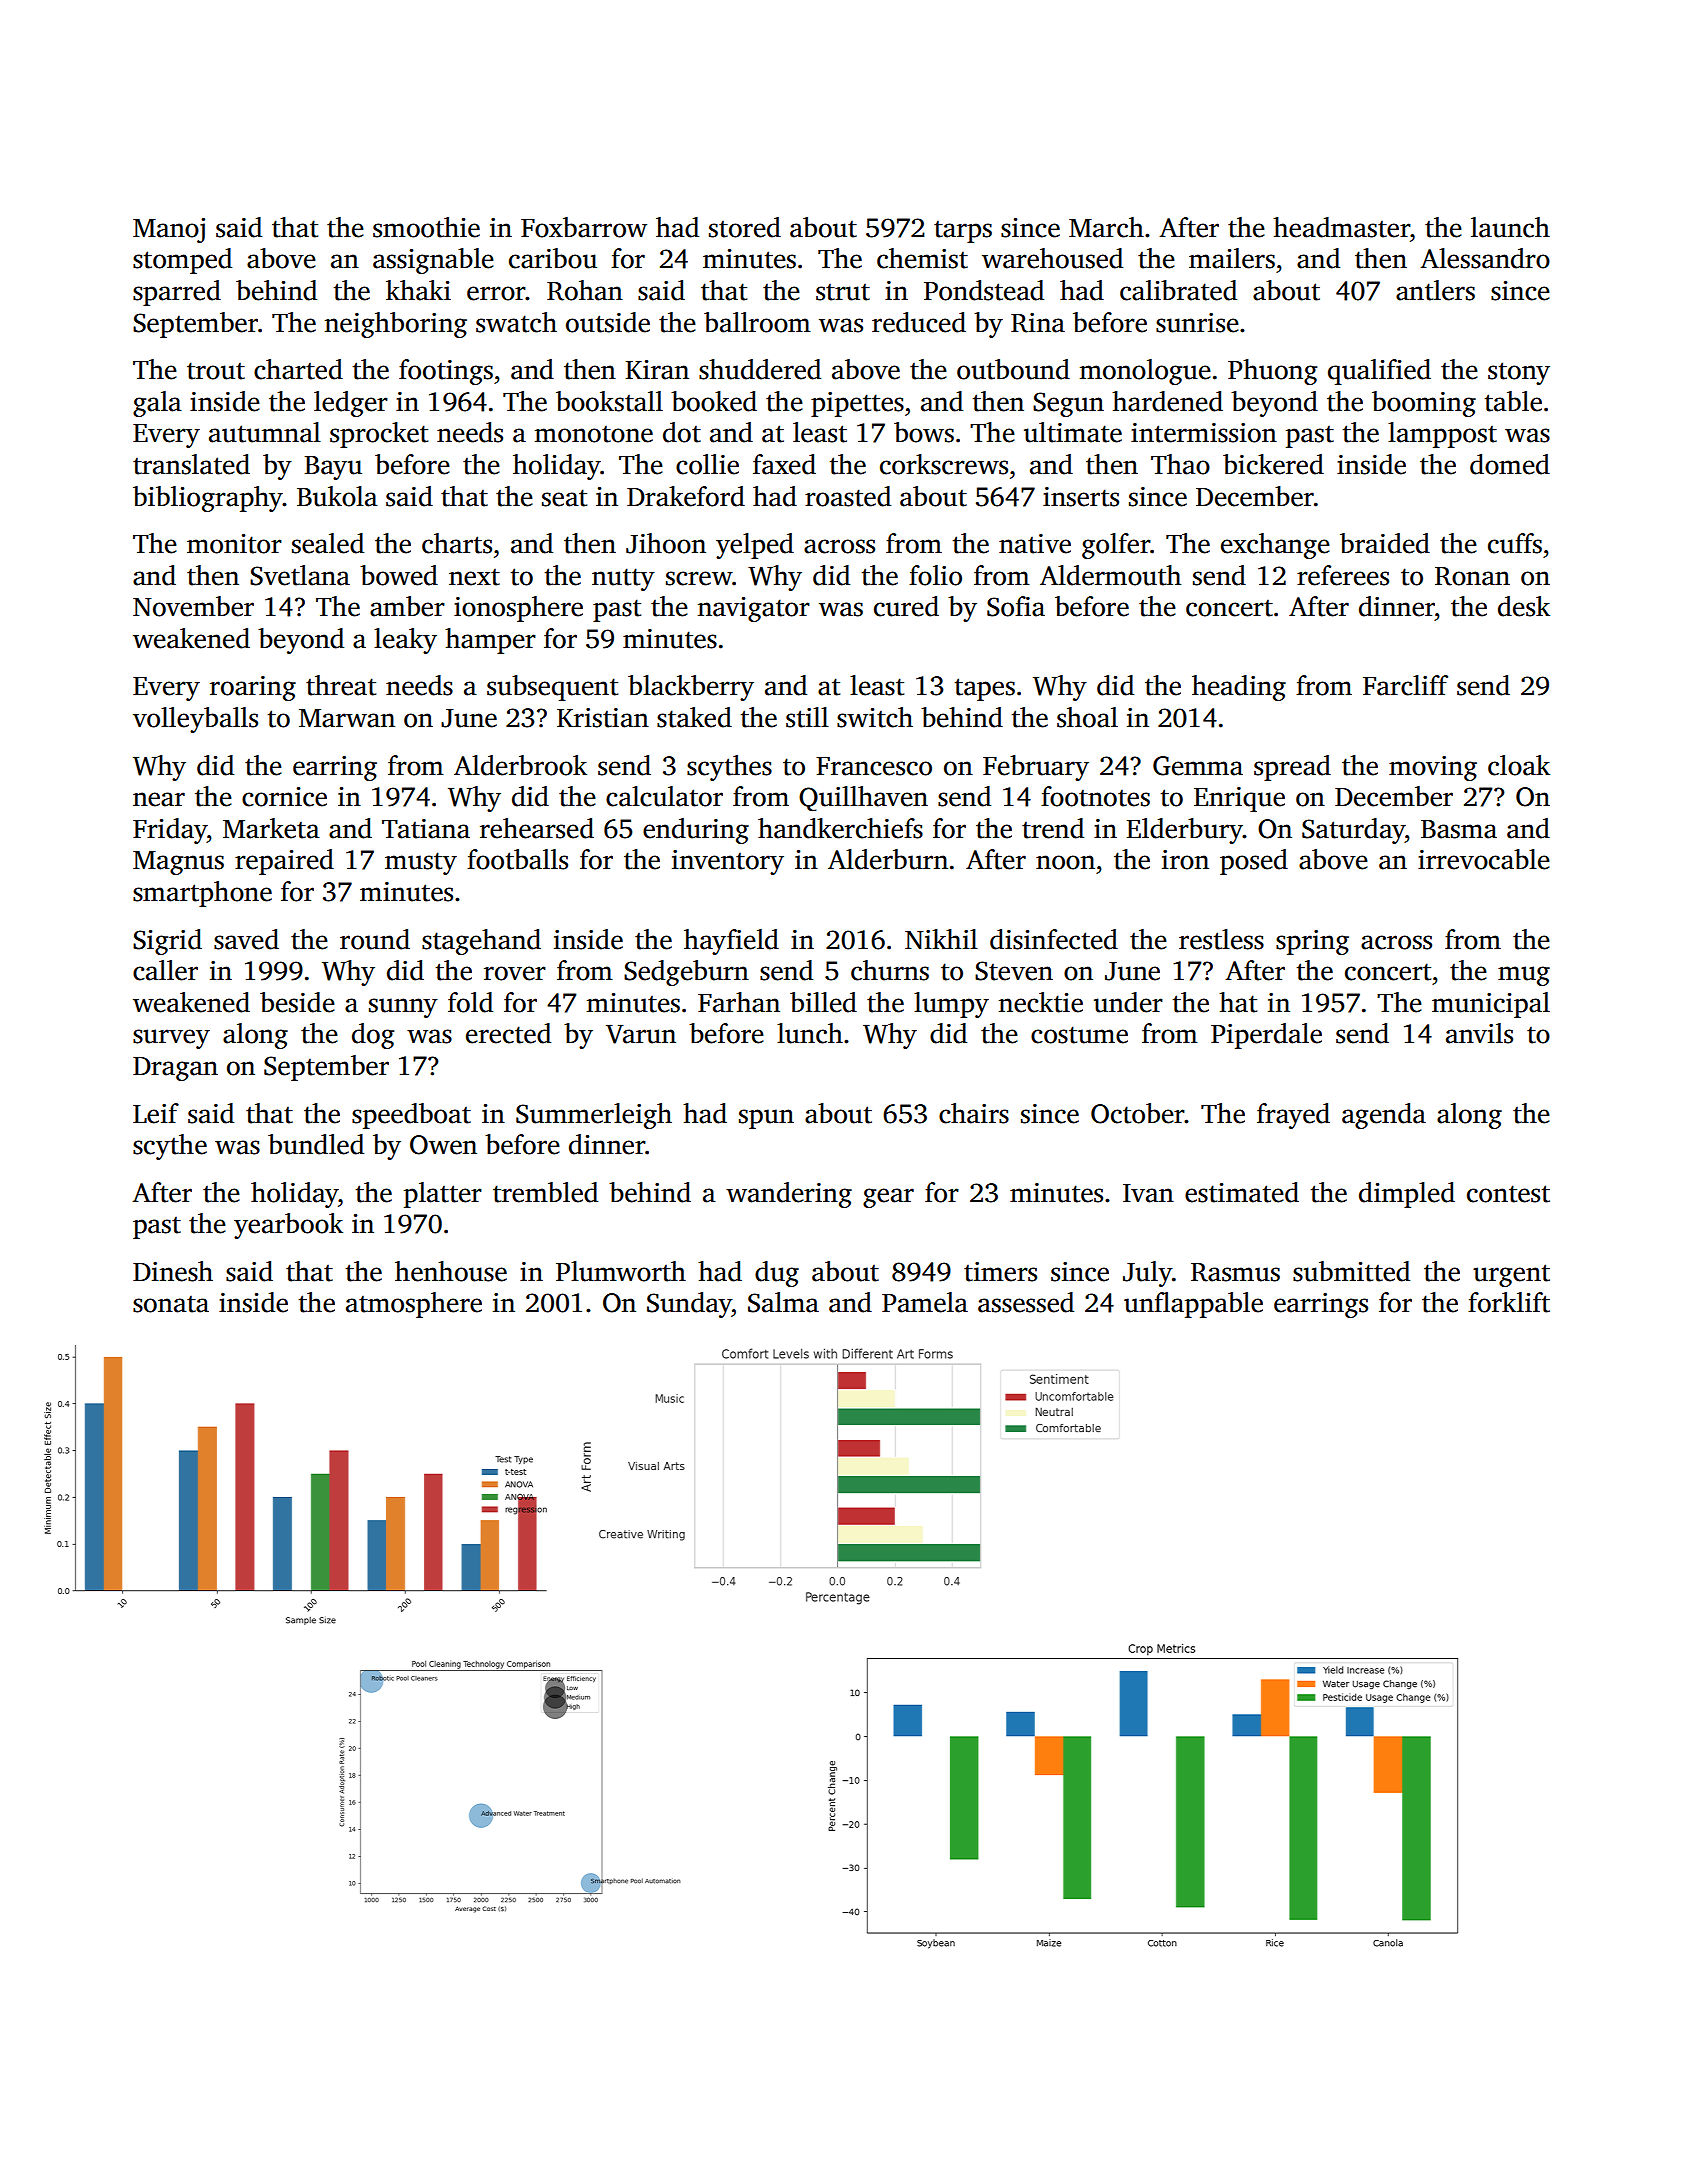 The height and width of the document is (2178, 1683). I want to click on forklift, so click(1509, 1302).
